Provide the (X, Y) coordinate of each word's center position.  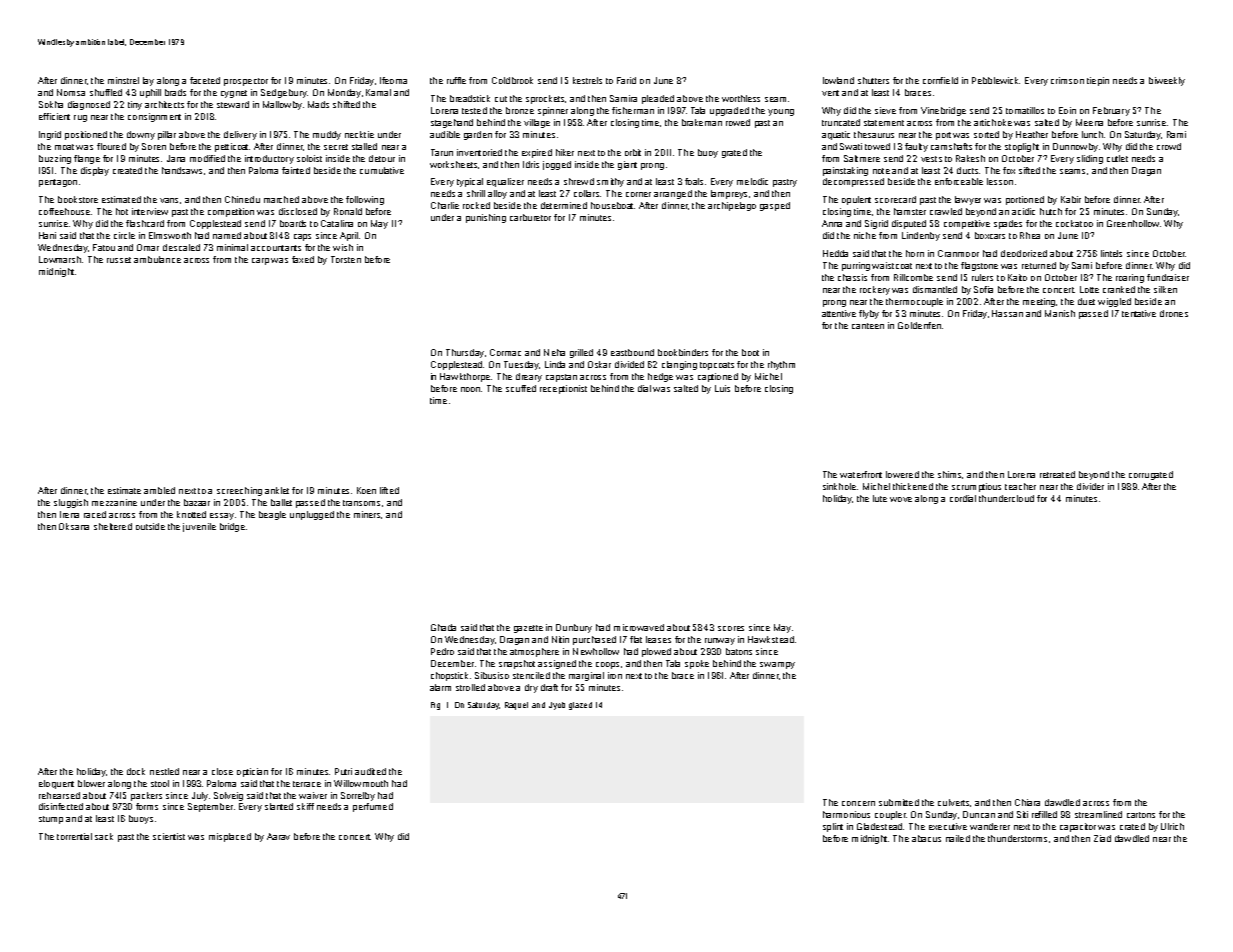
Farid (626, 80)
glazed (580, 706)
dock (136, 771)
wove (901, 499)
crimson (1067, 80)
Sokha (51, 104)
